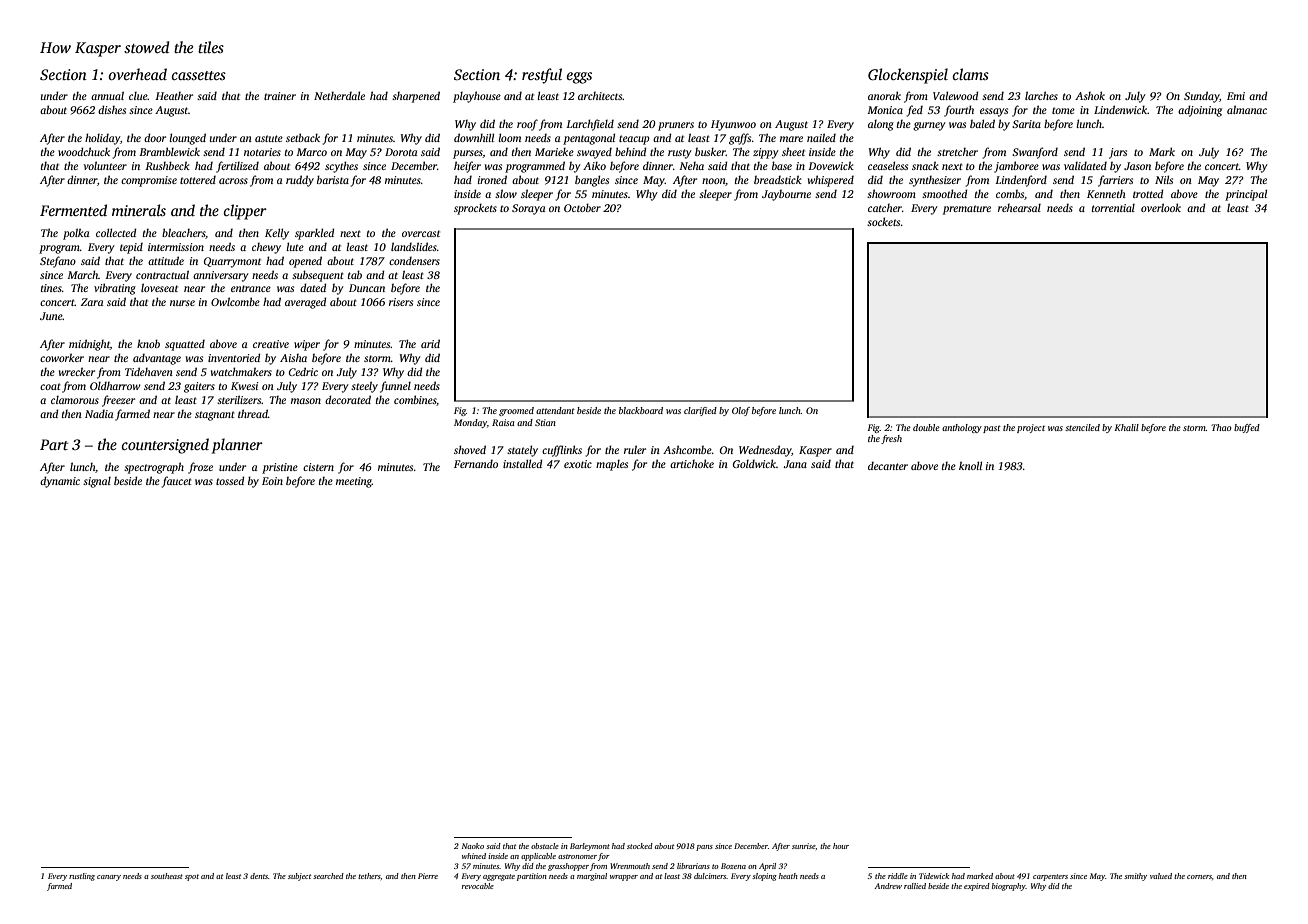 Image resolution: width=1308 pixels, height=924 pixels. I want to click on Netherdale, so click(339, 95).
